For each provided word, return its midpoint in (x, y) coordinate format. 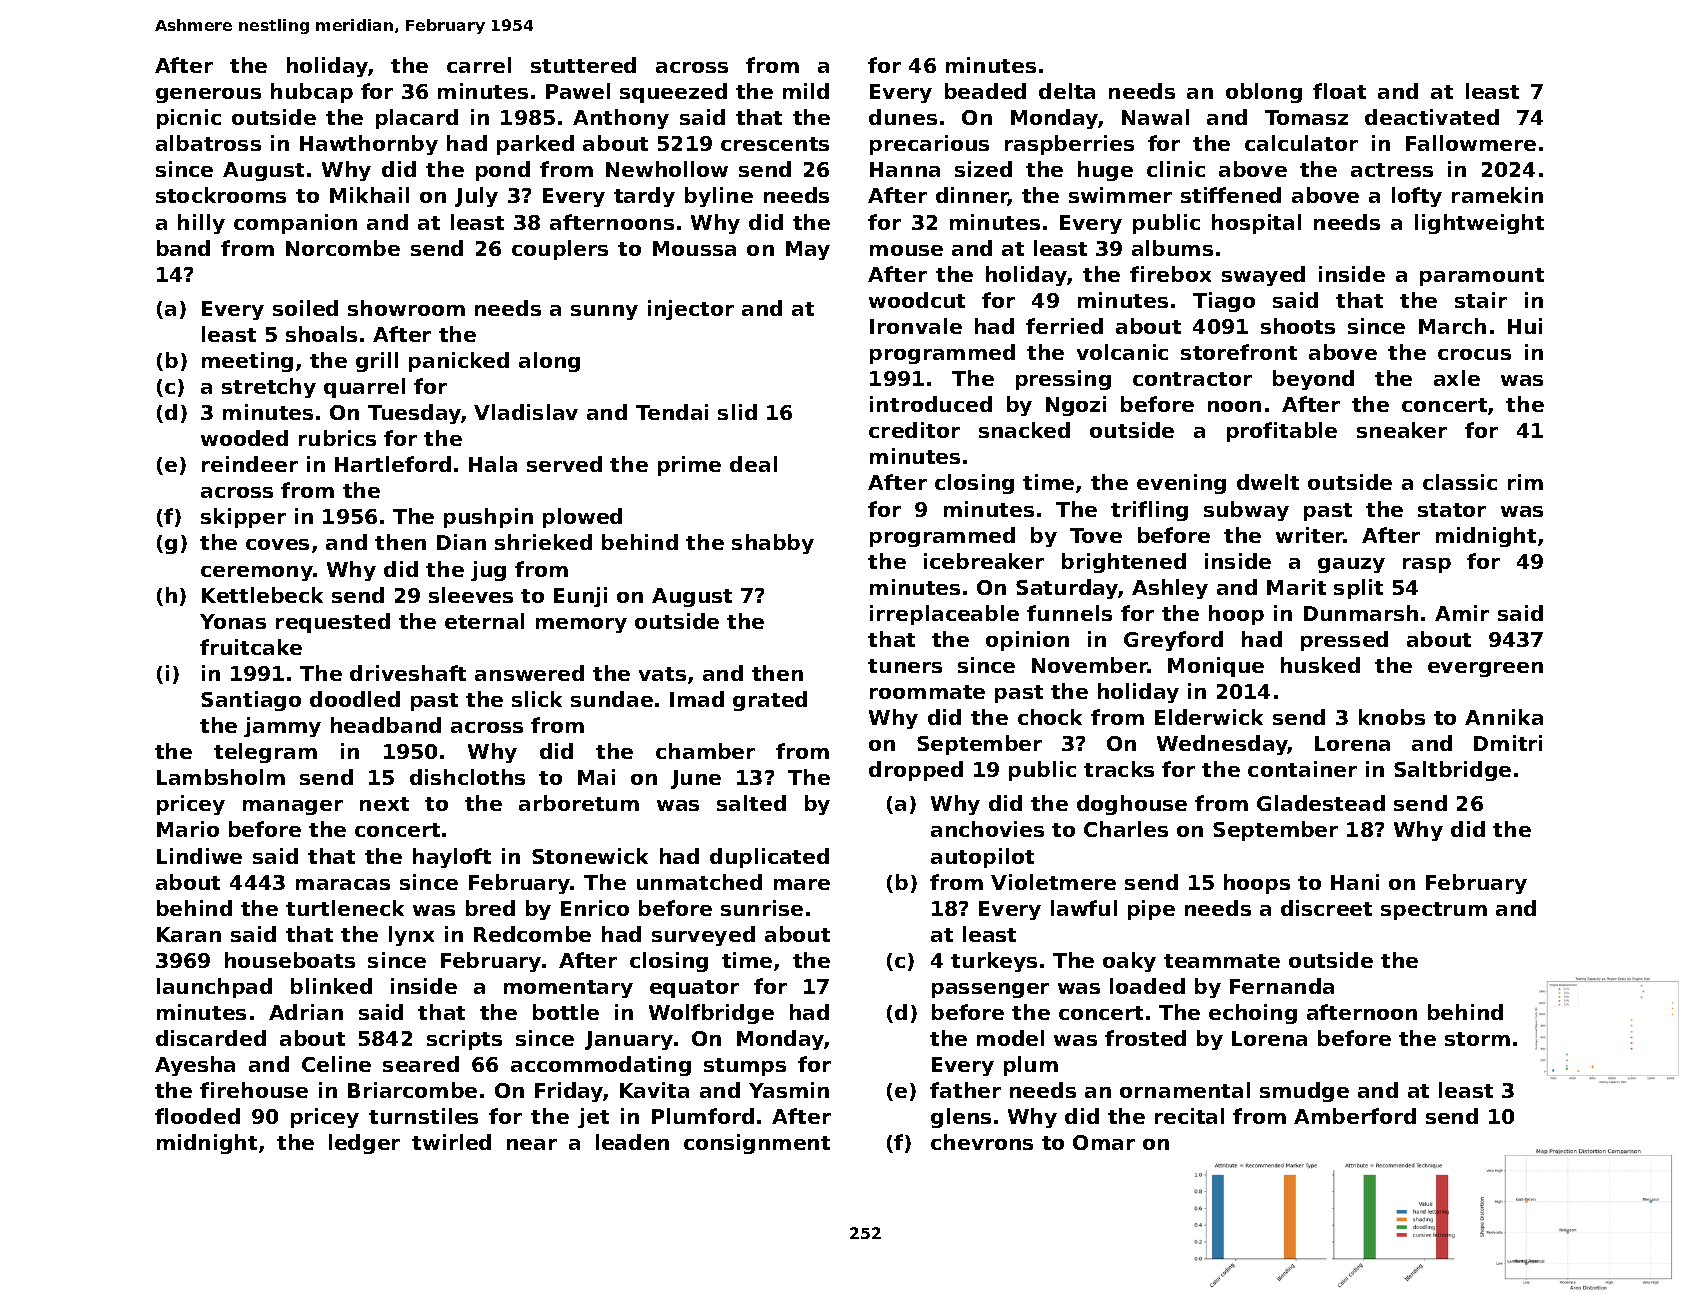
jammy (282, 727)
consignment (757, 1144)
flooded (197, 1116)
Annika (1504, 717)
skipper (243, 518)
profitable (1282, 432)
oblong (1264, 93)
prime (689, 466)
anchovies (987, 829)
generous (208, 95)
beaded (985, 91)
